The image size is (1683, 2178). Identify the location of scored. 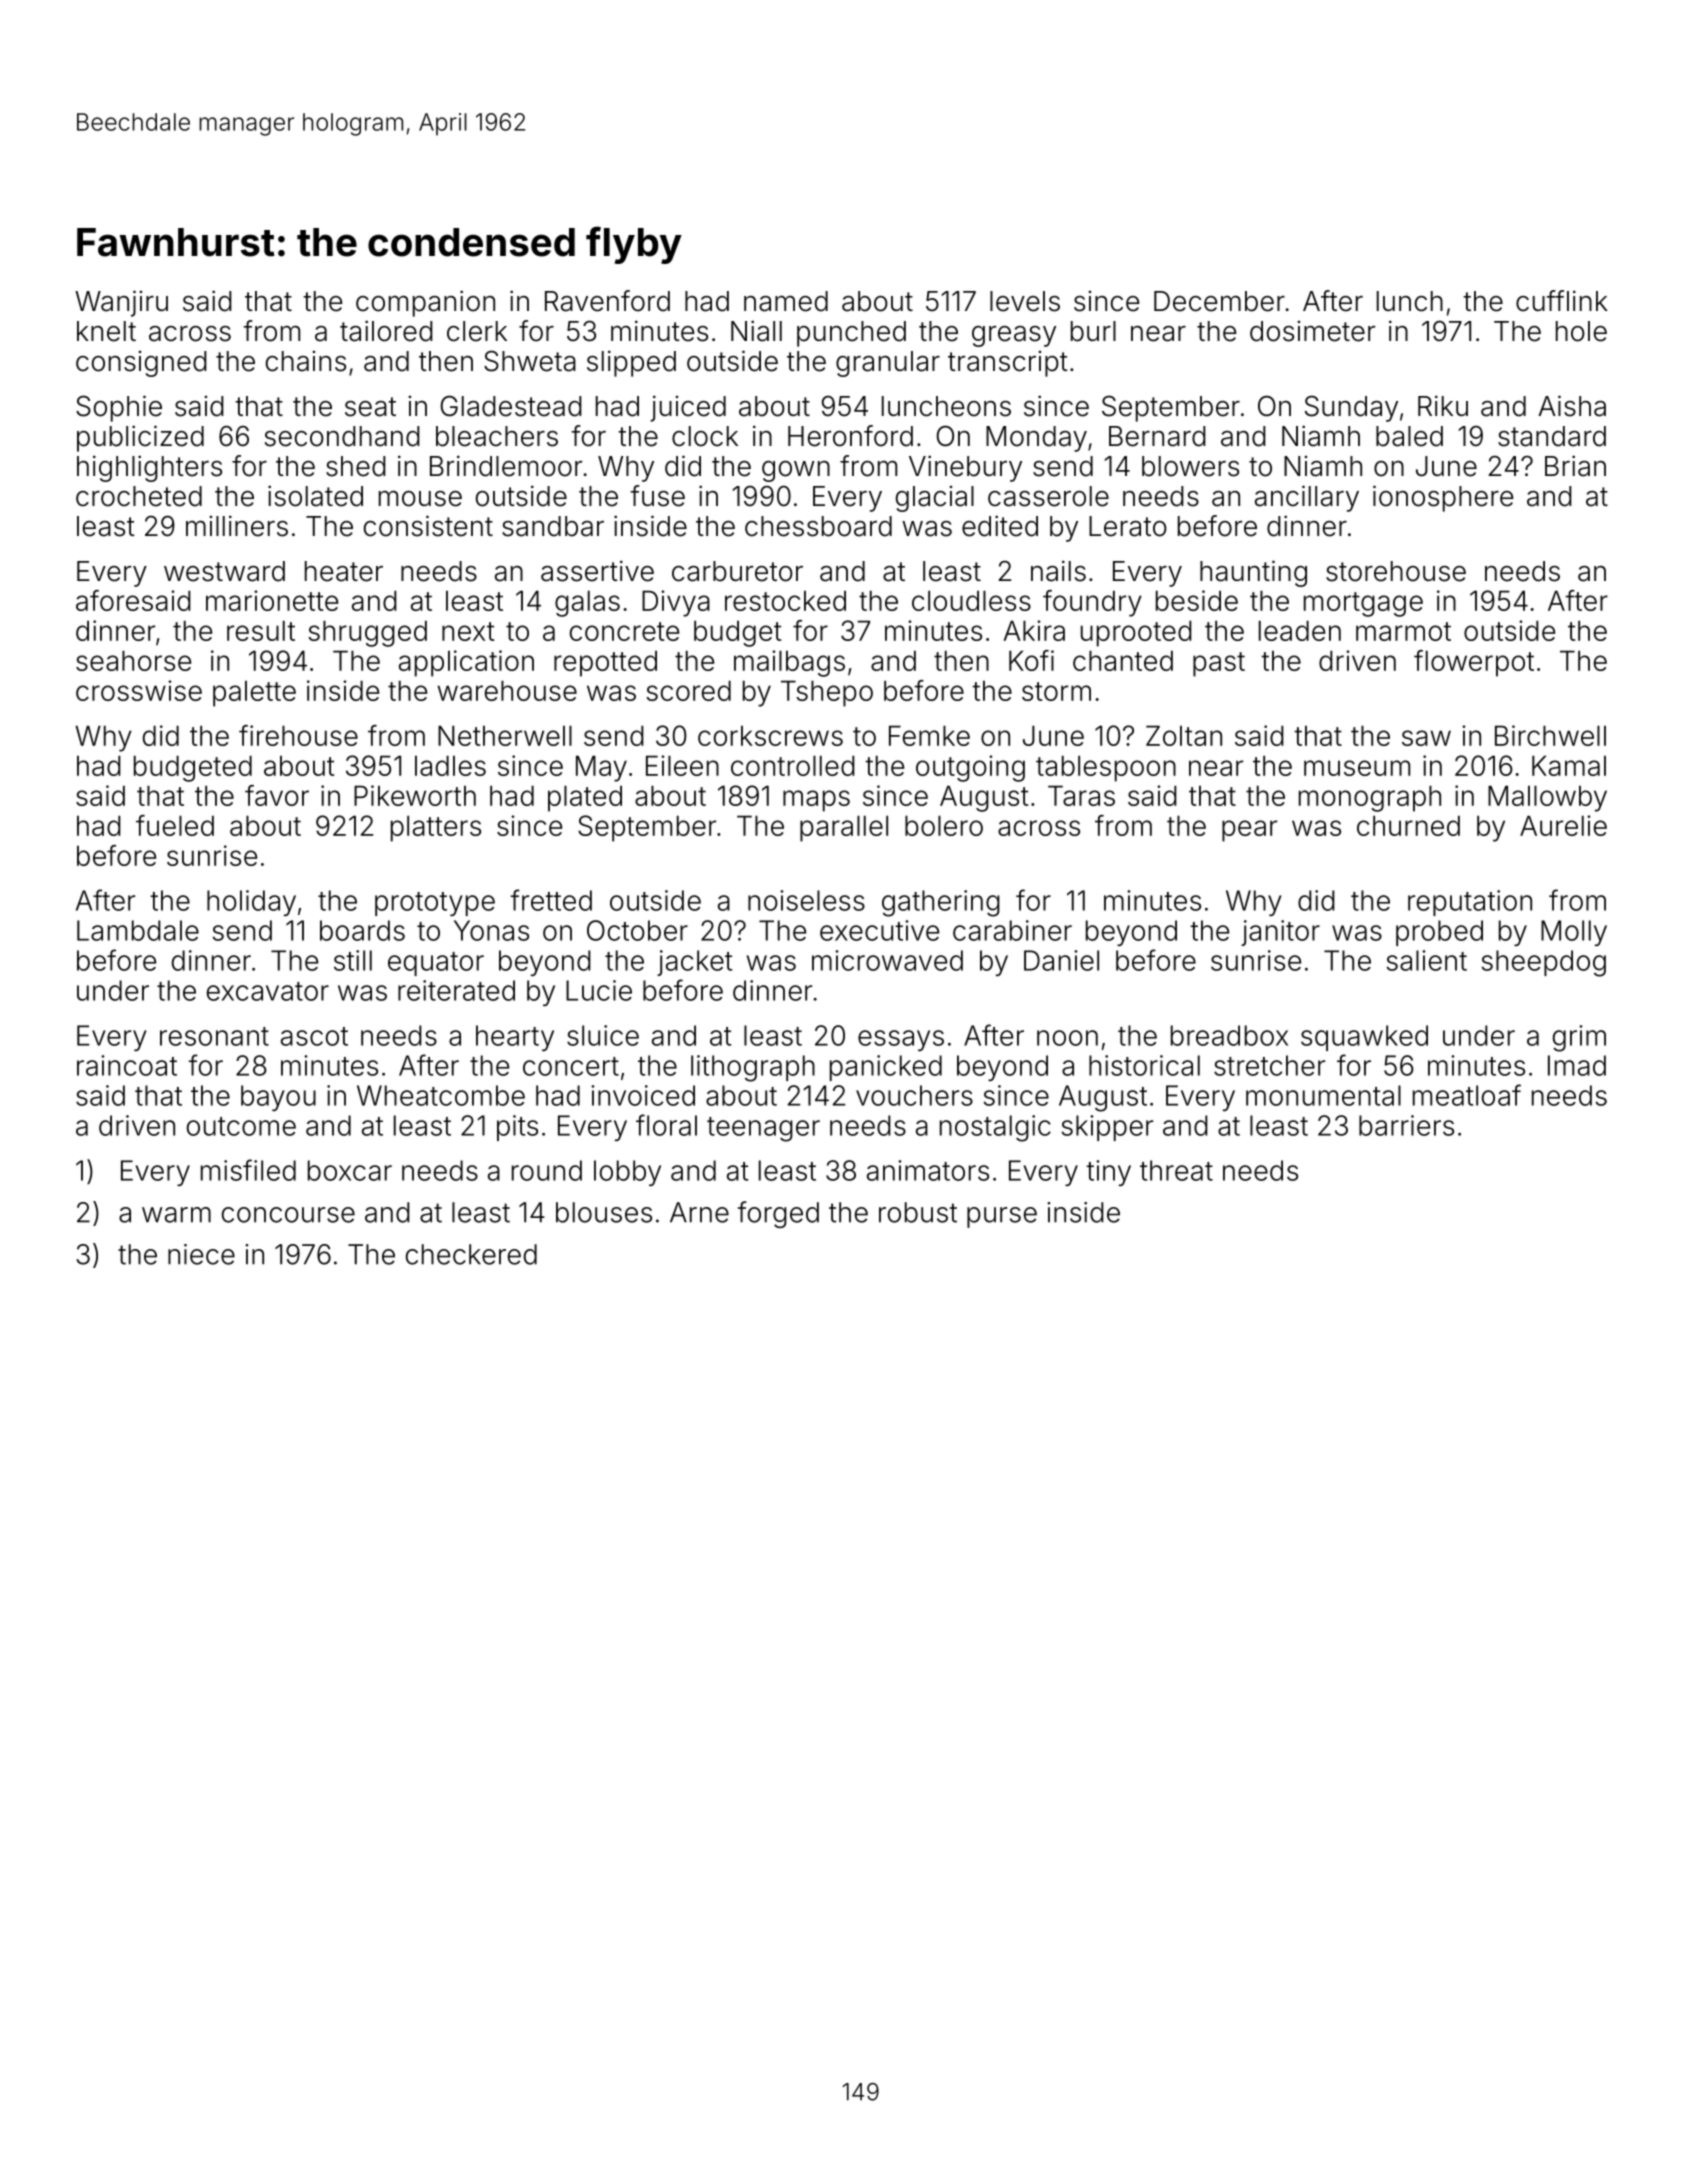
(688, 690).
